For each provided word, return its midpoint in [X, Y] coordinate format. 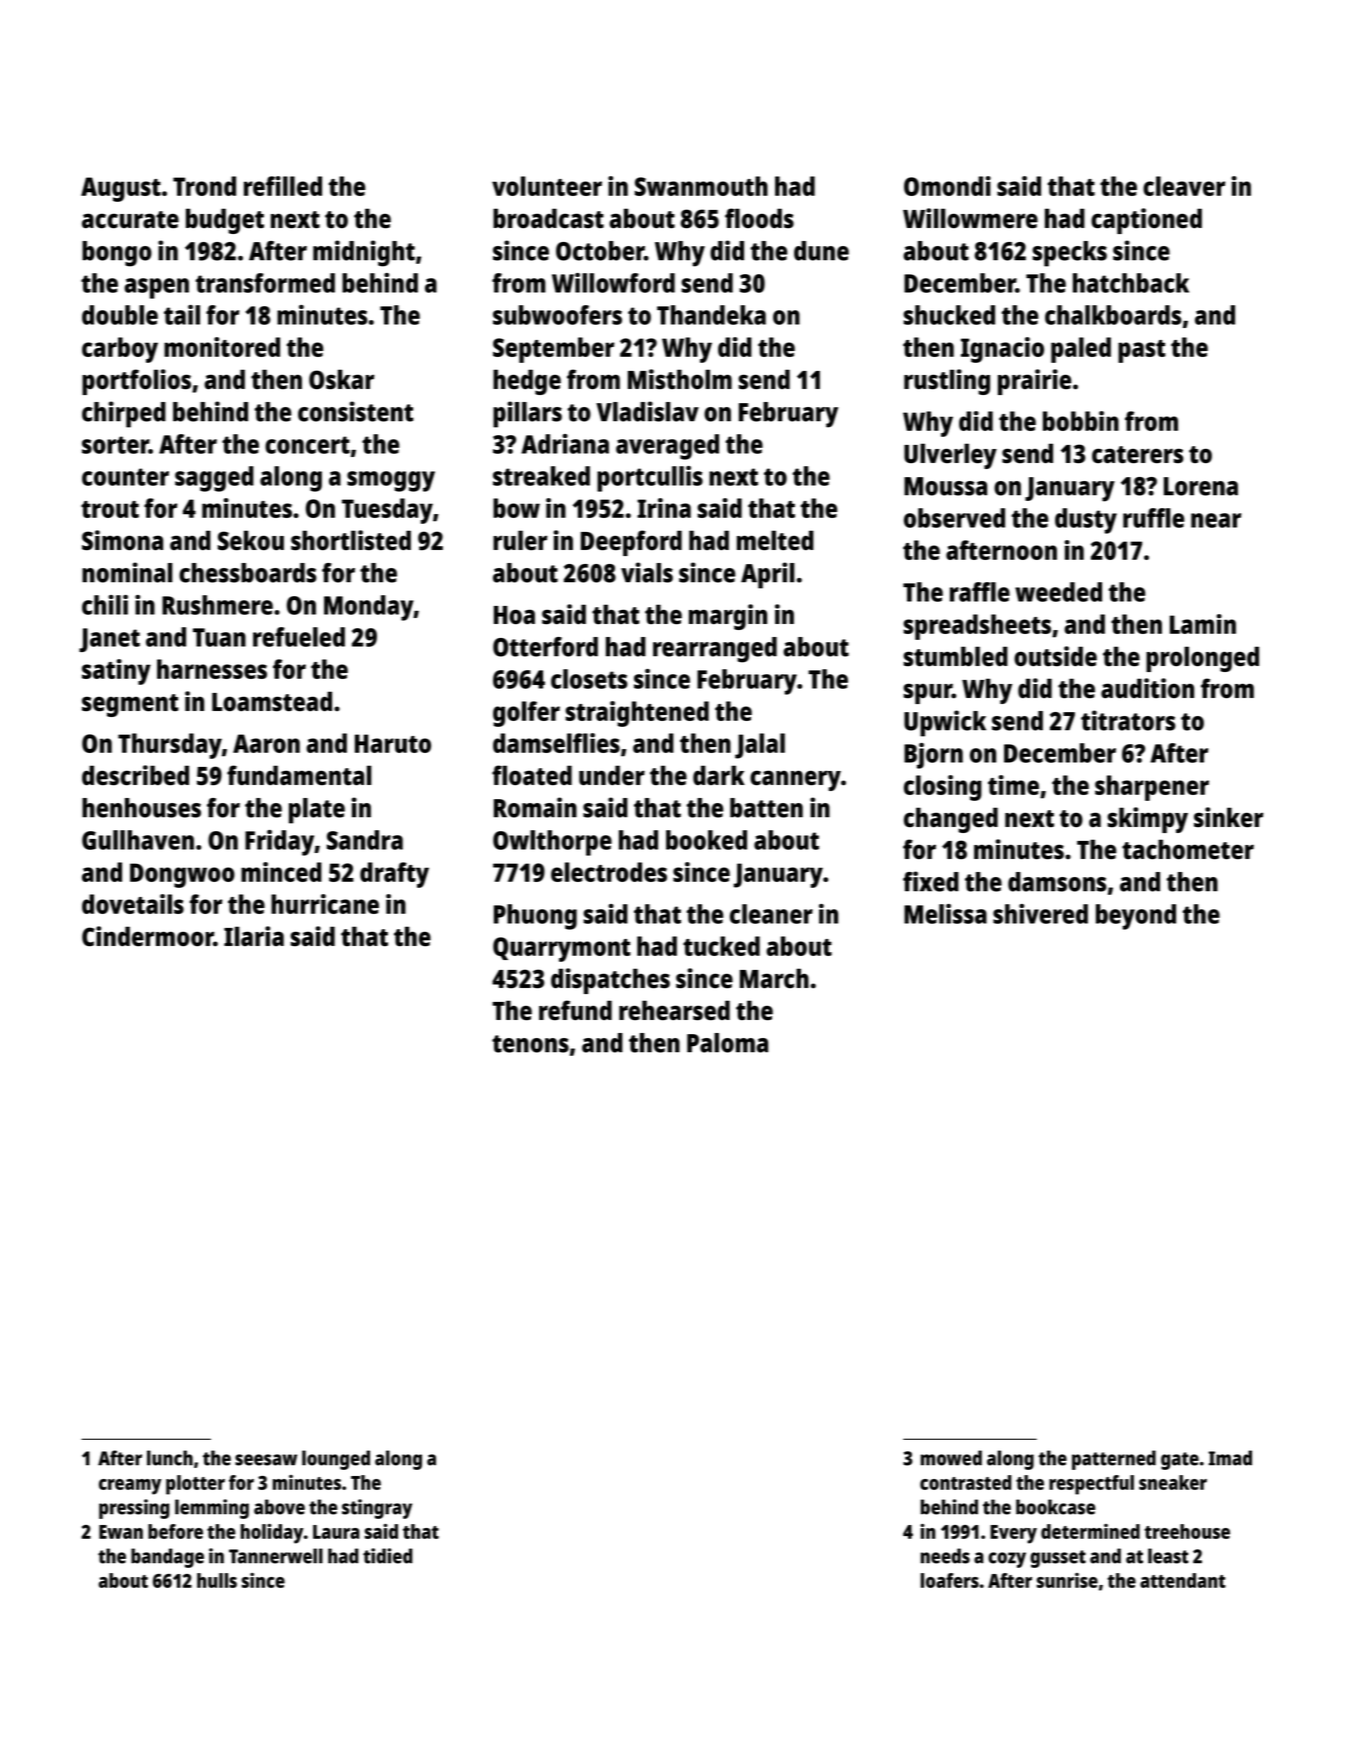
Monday [369, 608]
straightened [637, 714]
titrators [1128, 720]
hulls [217, 1580]
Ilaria [254, 936]
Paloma [727, 1043]
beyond [1136, 917]
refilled [283, 186]
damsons [1057, 882]
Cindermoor [148, 936]
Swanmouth [701, 186]
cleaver [1184, 186]
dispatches [610, 981]
